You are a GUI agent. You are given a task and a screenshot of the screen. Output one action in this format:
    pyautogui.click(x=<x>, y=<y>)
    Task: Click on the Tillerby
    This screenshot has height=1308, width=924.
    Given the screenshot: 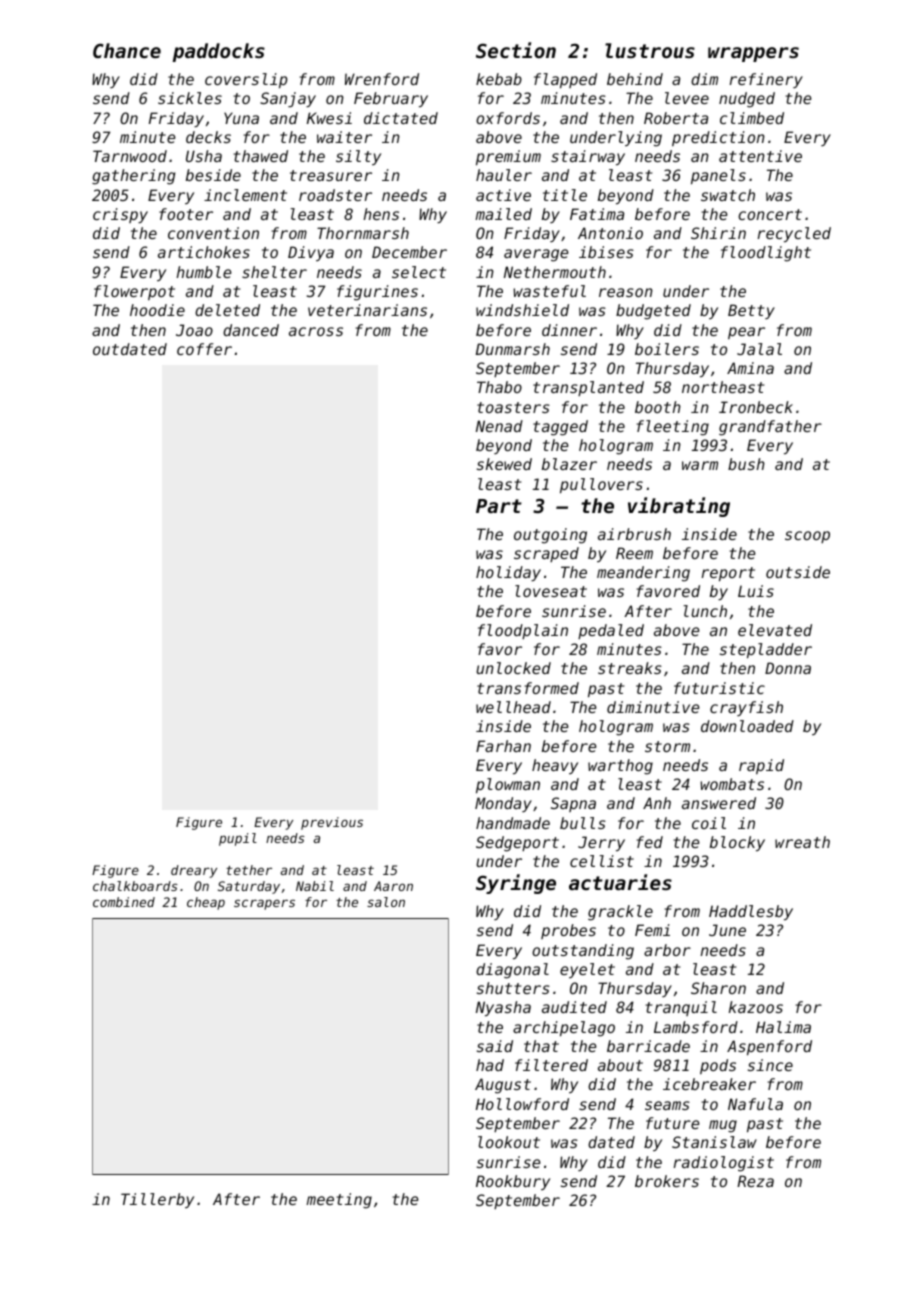 What is the action you would take?
    pyautogui.click(x=157, y=1200)
